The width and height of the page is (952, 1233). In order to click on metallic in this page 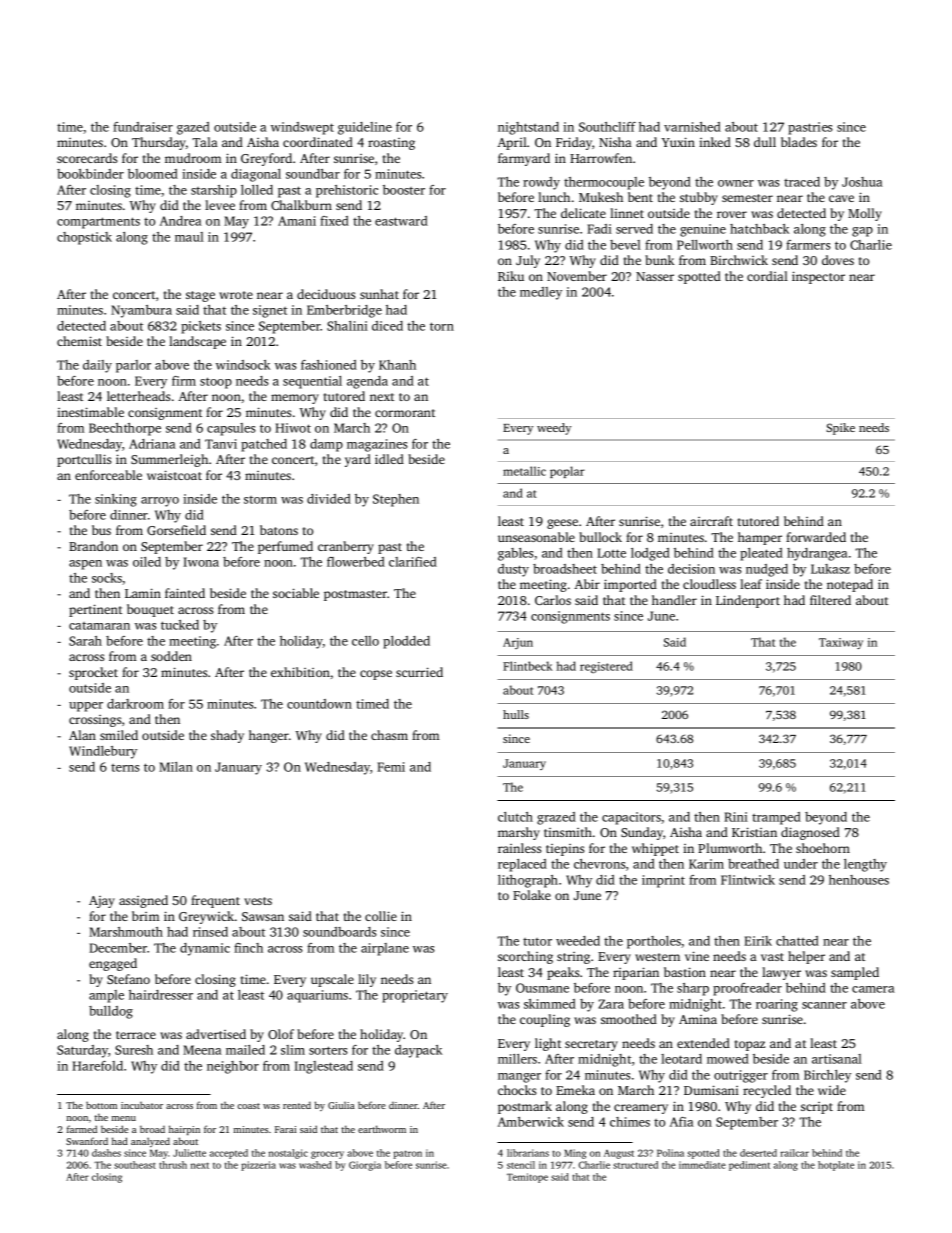, I will do `click(524, 471)`.
